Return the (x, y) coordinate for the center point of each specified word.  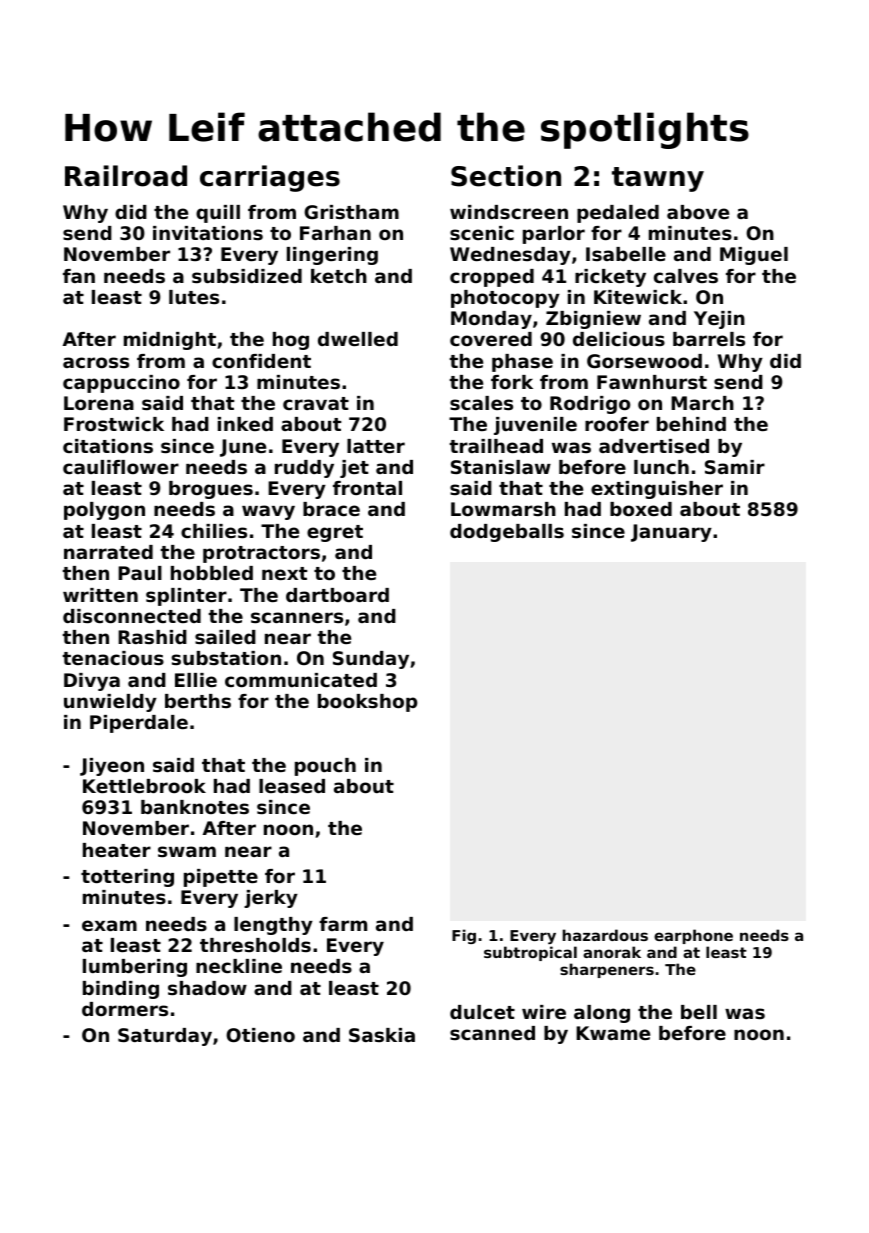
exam (109, 925)
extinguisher (657, 490)
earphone (693, 936)
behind (691, 424)
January (671, 533)
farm (343, 924)
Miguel (754, 256)
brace (331, 509)
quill (218, 214)
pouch (325, 767)
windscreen (509, 212)
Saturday (165, 1037)
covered (491, 339)
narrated (108, 552)
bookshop (367, 703)
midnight (170, 341)
